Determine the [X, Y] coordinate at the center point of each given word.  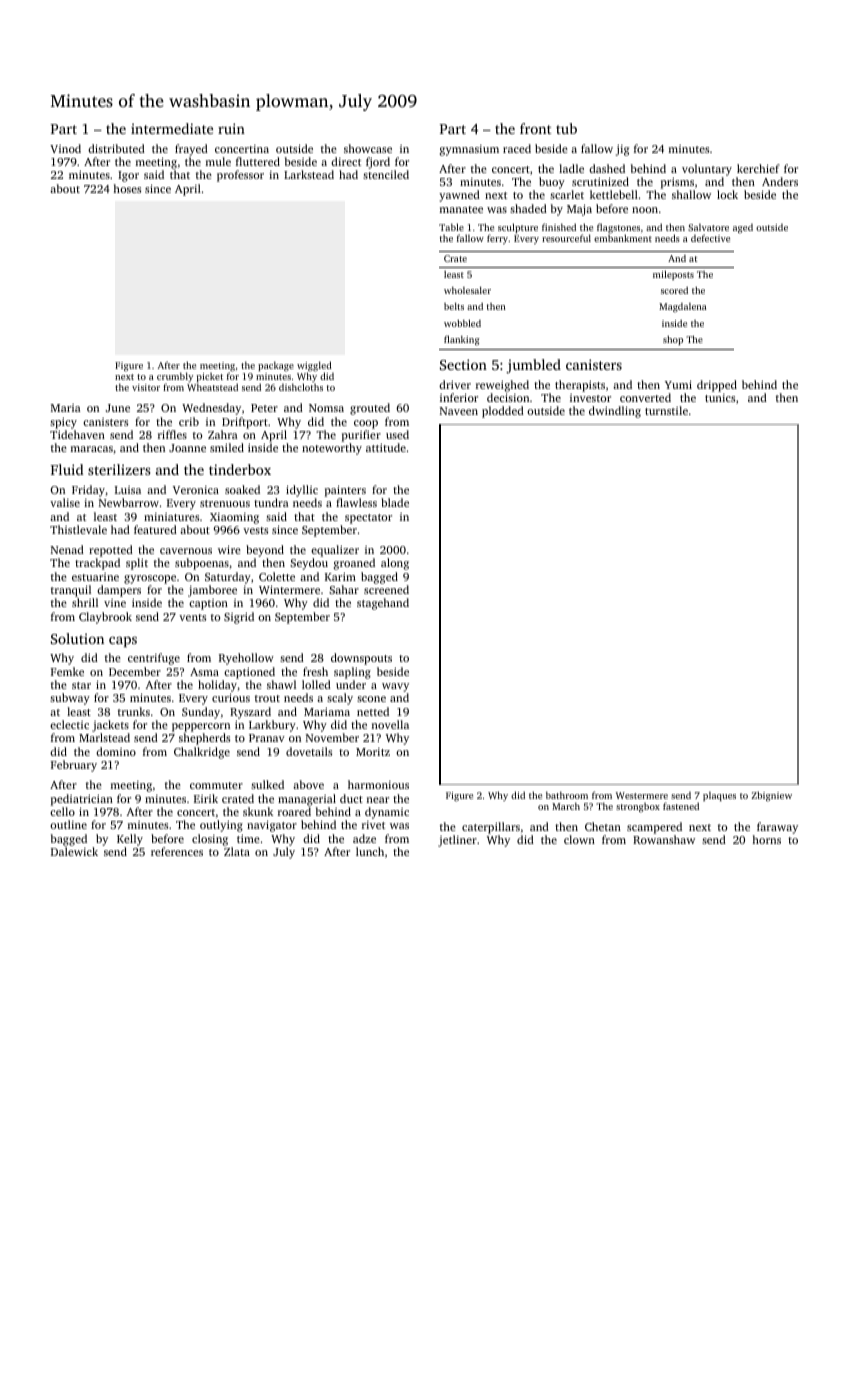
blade [395, 502]
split [137, 564]
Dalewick [74, 851]
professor [240, 176]
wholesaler [467, 290]
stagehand [383, 604]
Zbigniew [771, 796]
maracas [92, 449]
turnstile [666, 410]
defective [710, 238]
